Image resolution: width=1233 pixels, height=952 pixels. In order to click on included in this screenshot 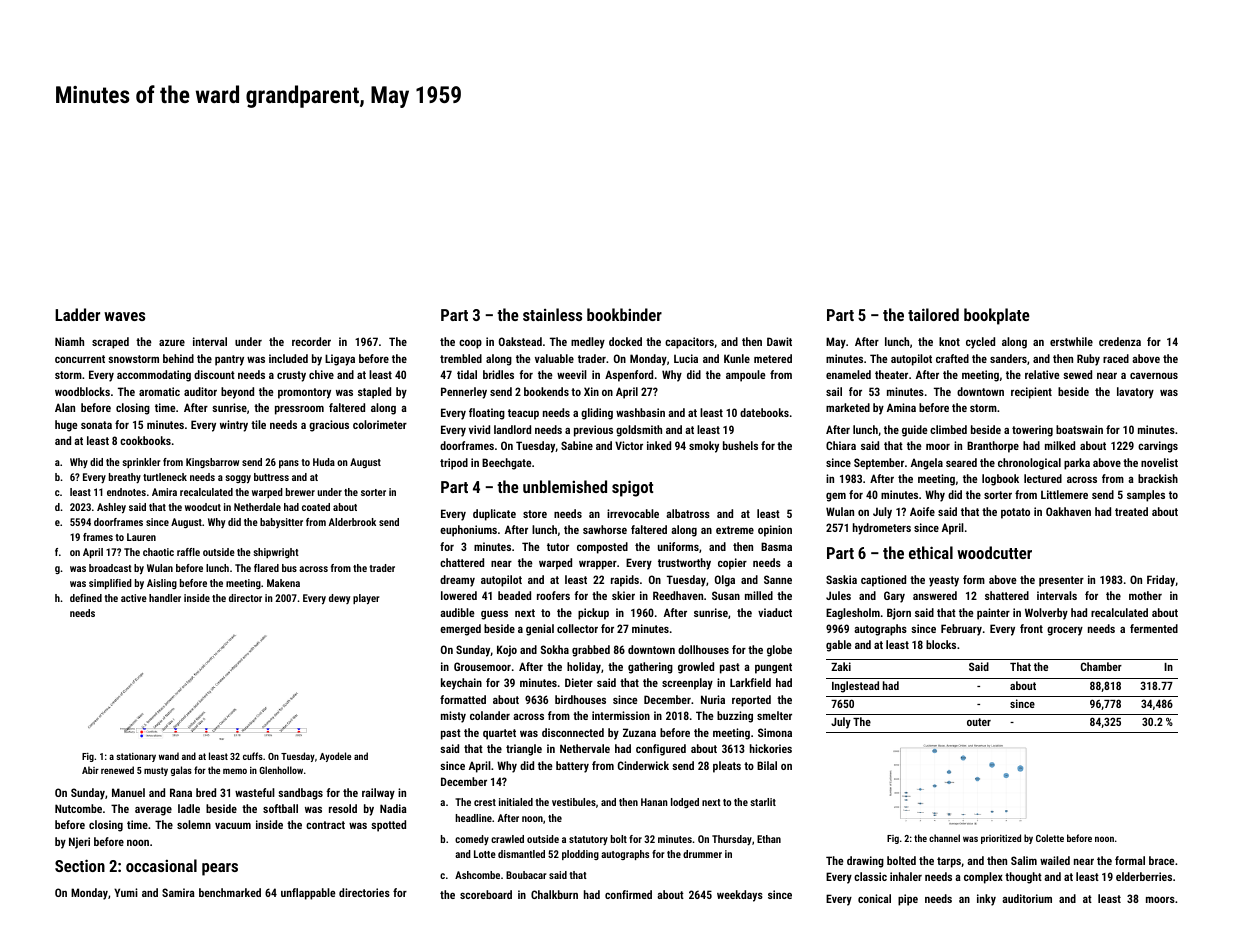, I will do `click(288, 358)`.
